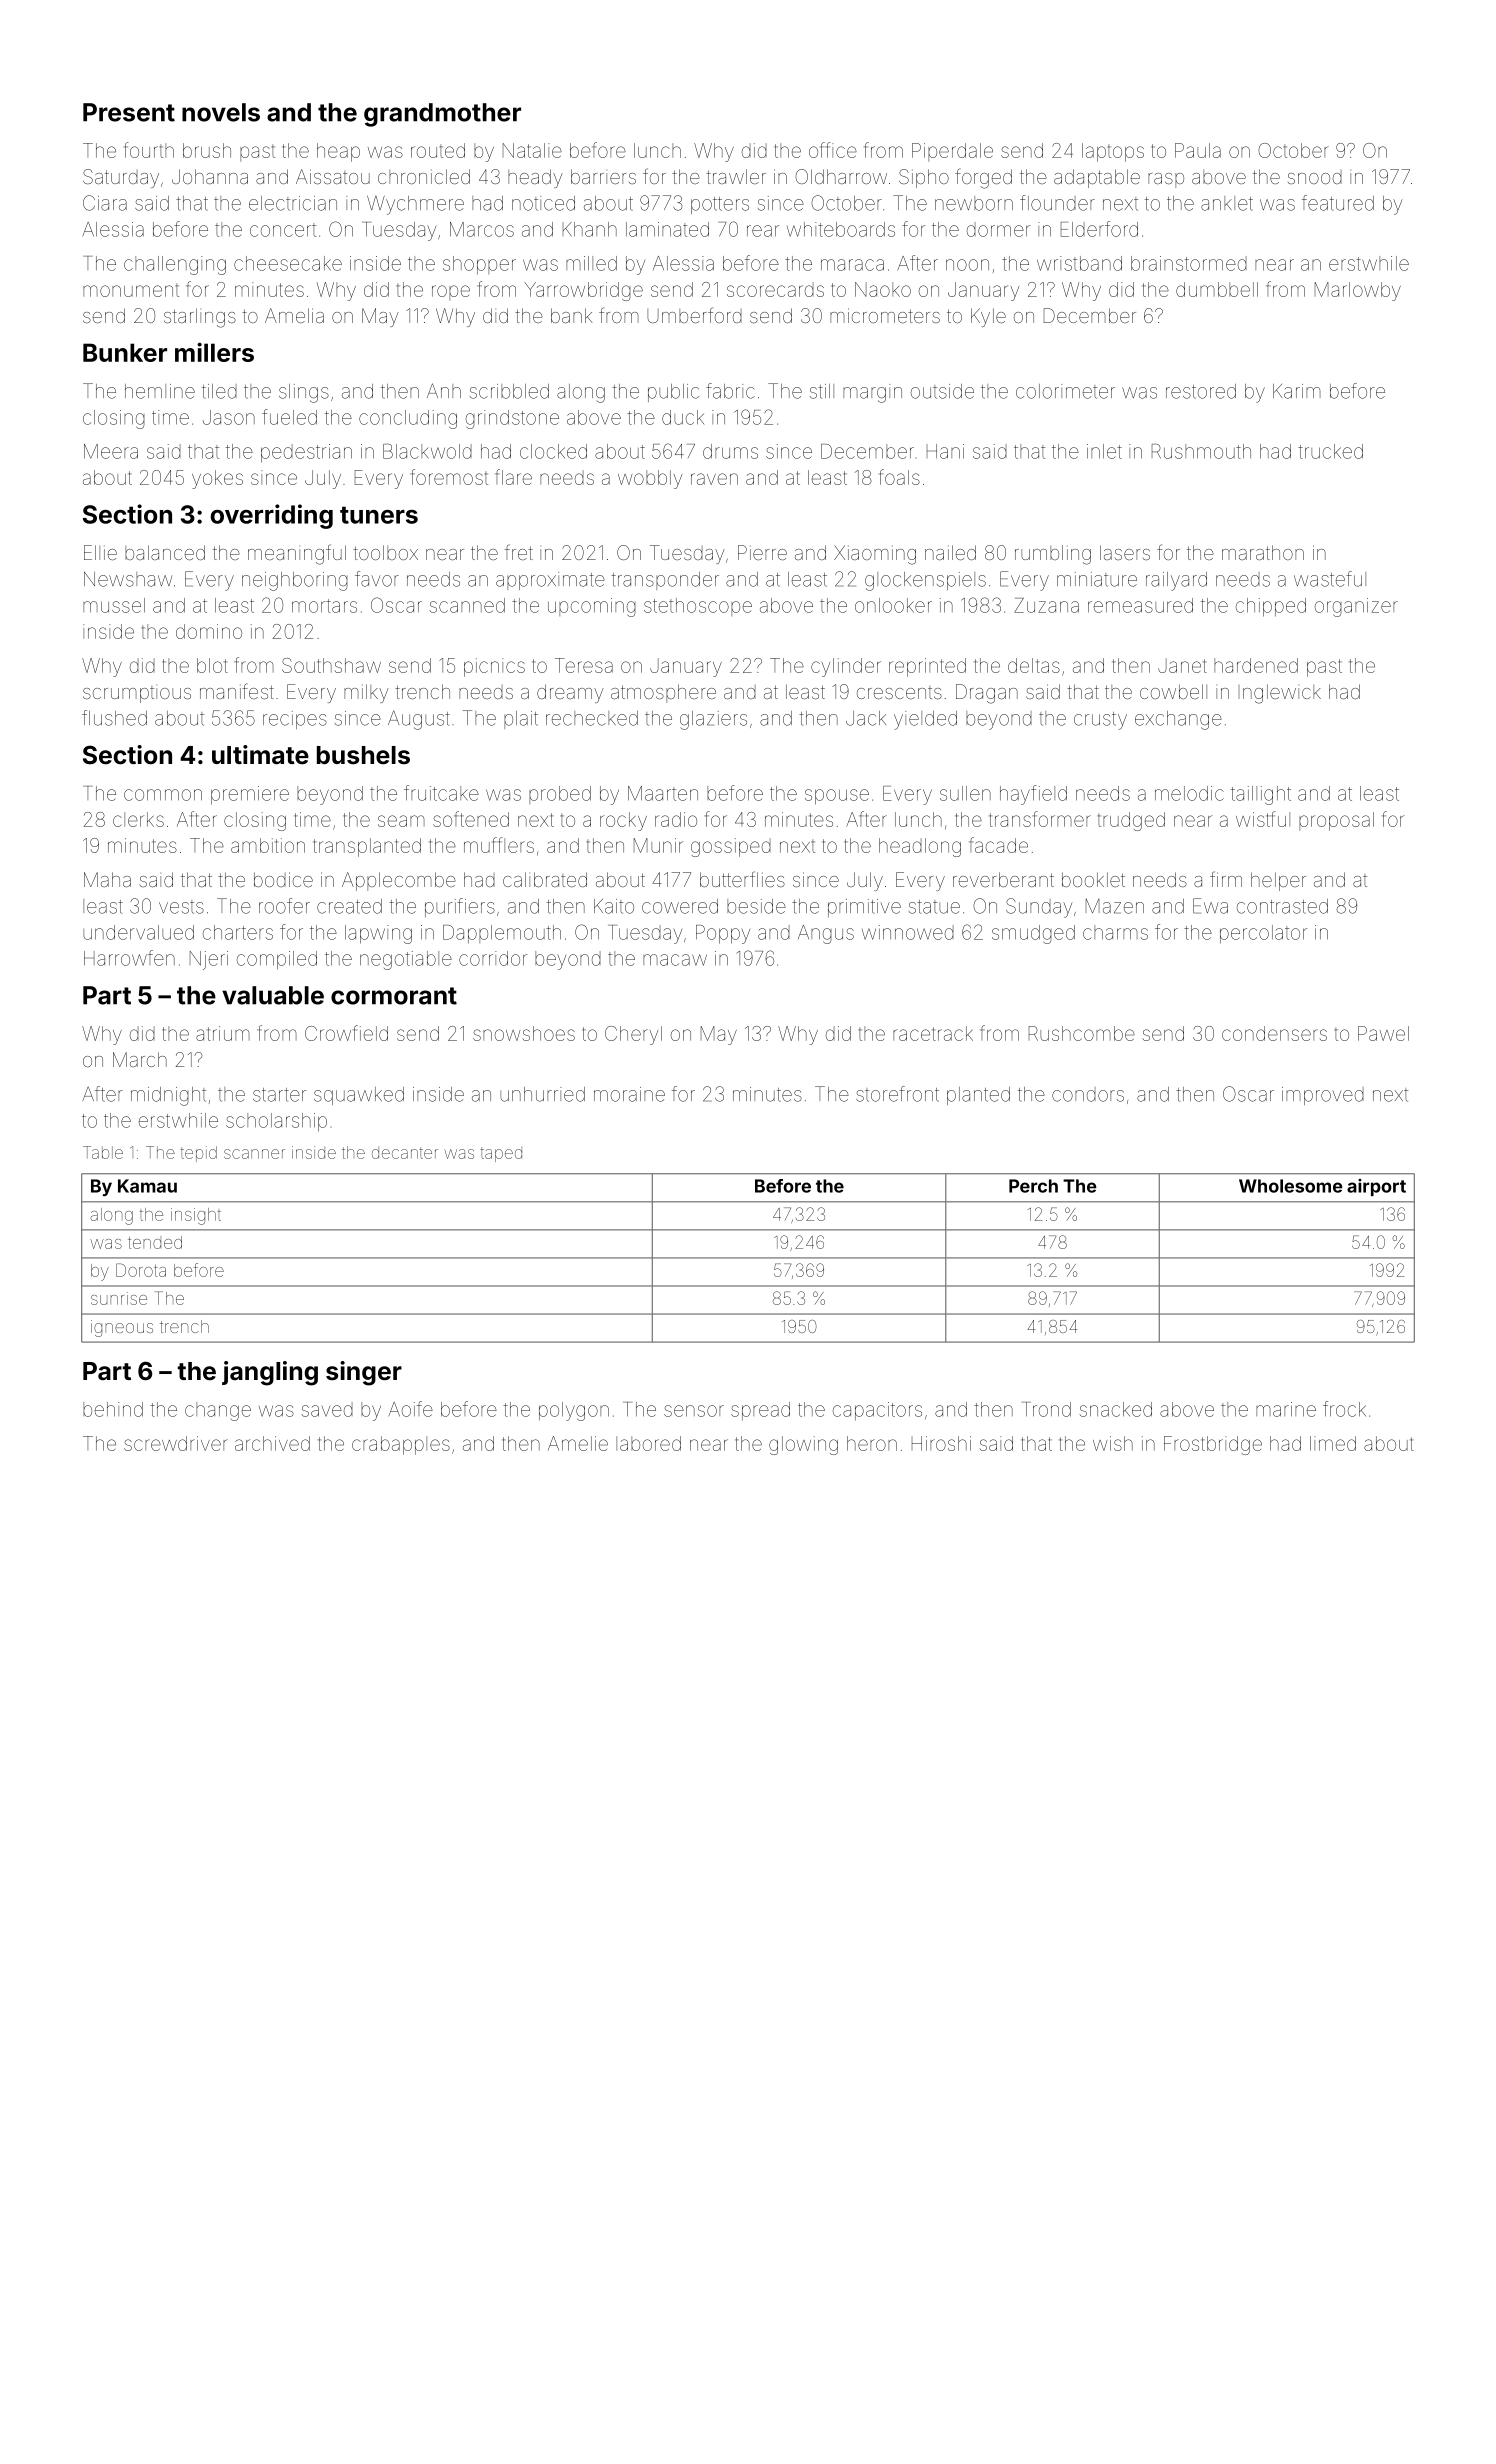 This screenshot has width=1496, height=2464. Describe the element at coordinates (532, 150) in the screenshot. I see `Natalie` at that location.
